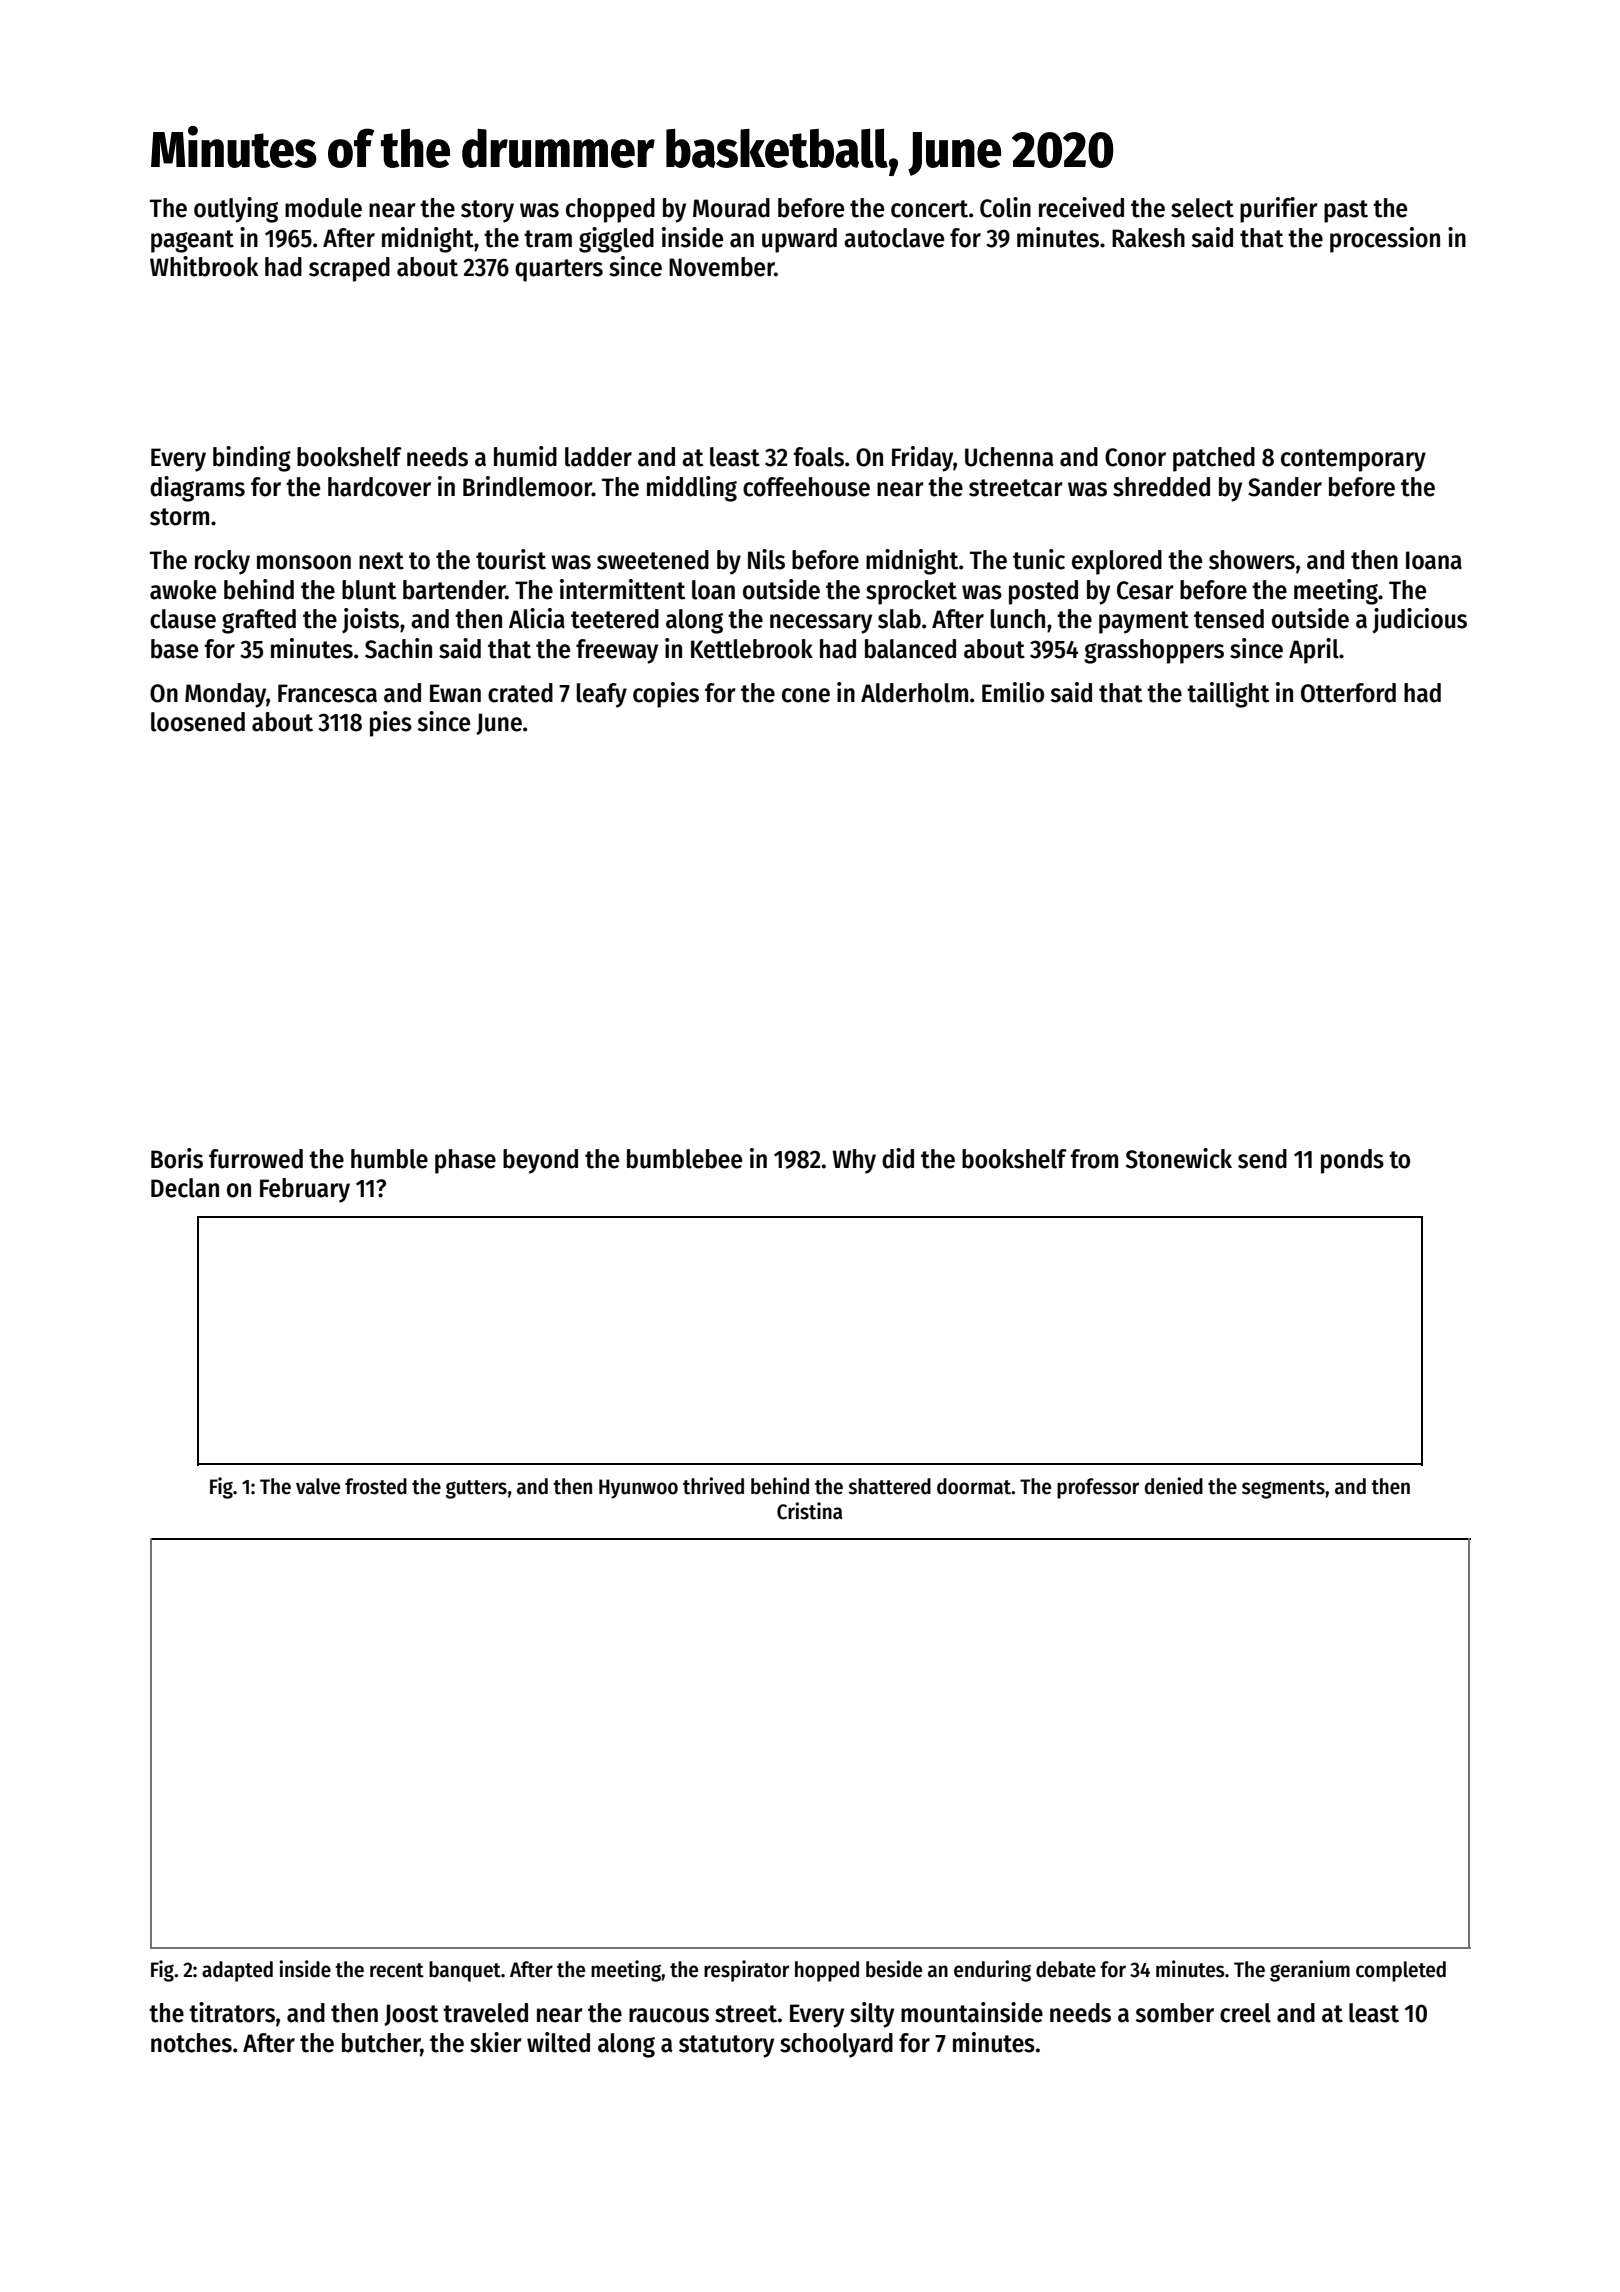 Image resolution: width=1620 pixels, height=2292 pixels. I want to click on send, so click(1262, 1159).
